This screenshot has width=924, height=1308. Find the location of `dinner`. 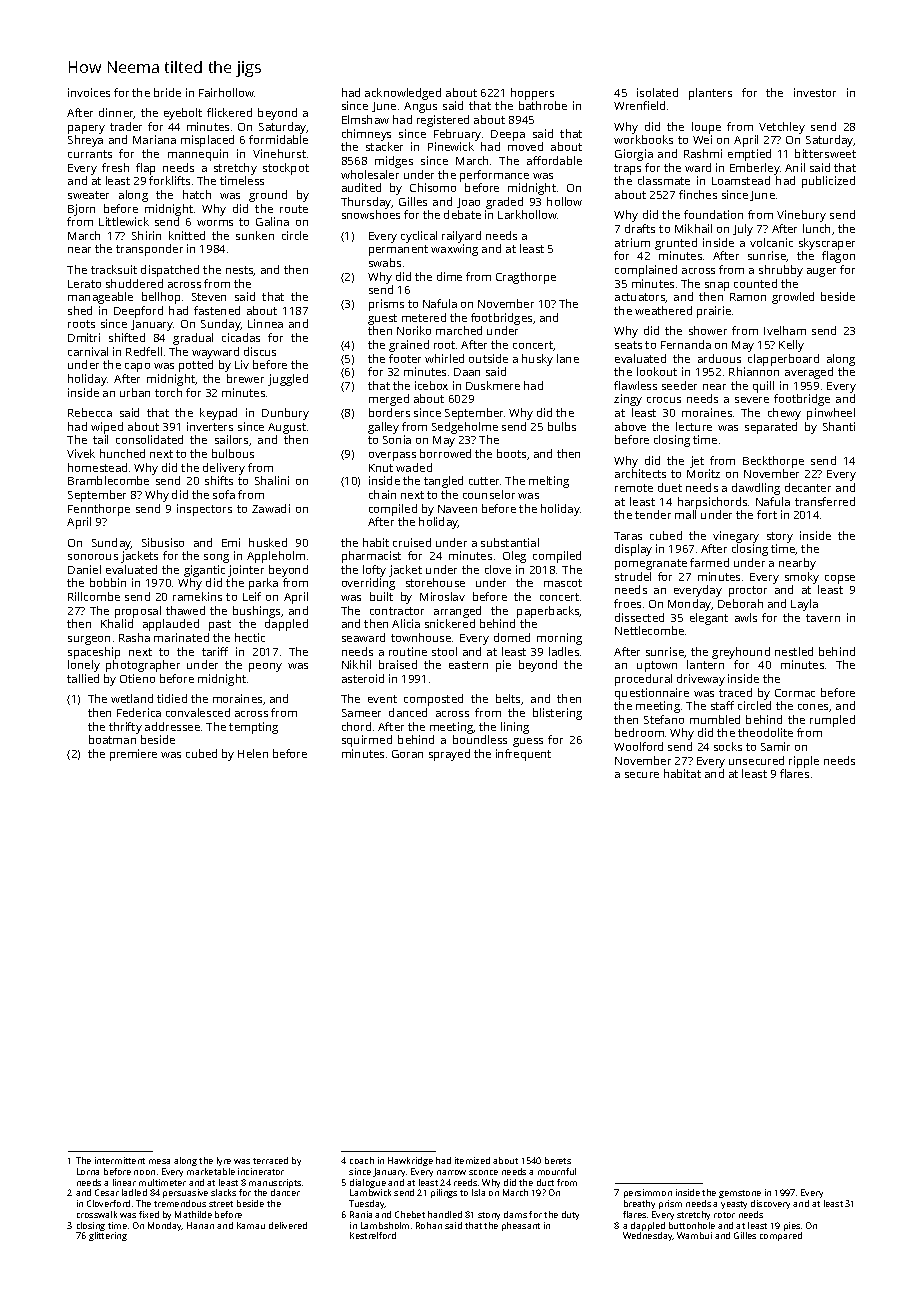

dinner is located at coordinates (116, 113).
